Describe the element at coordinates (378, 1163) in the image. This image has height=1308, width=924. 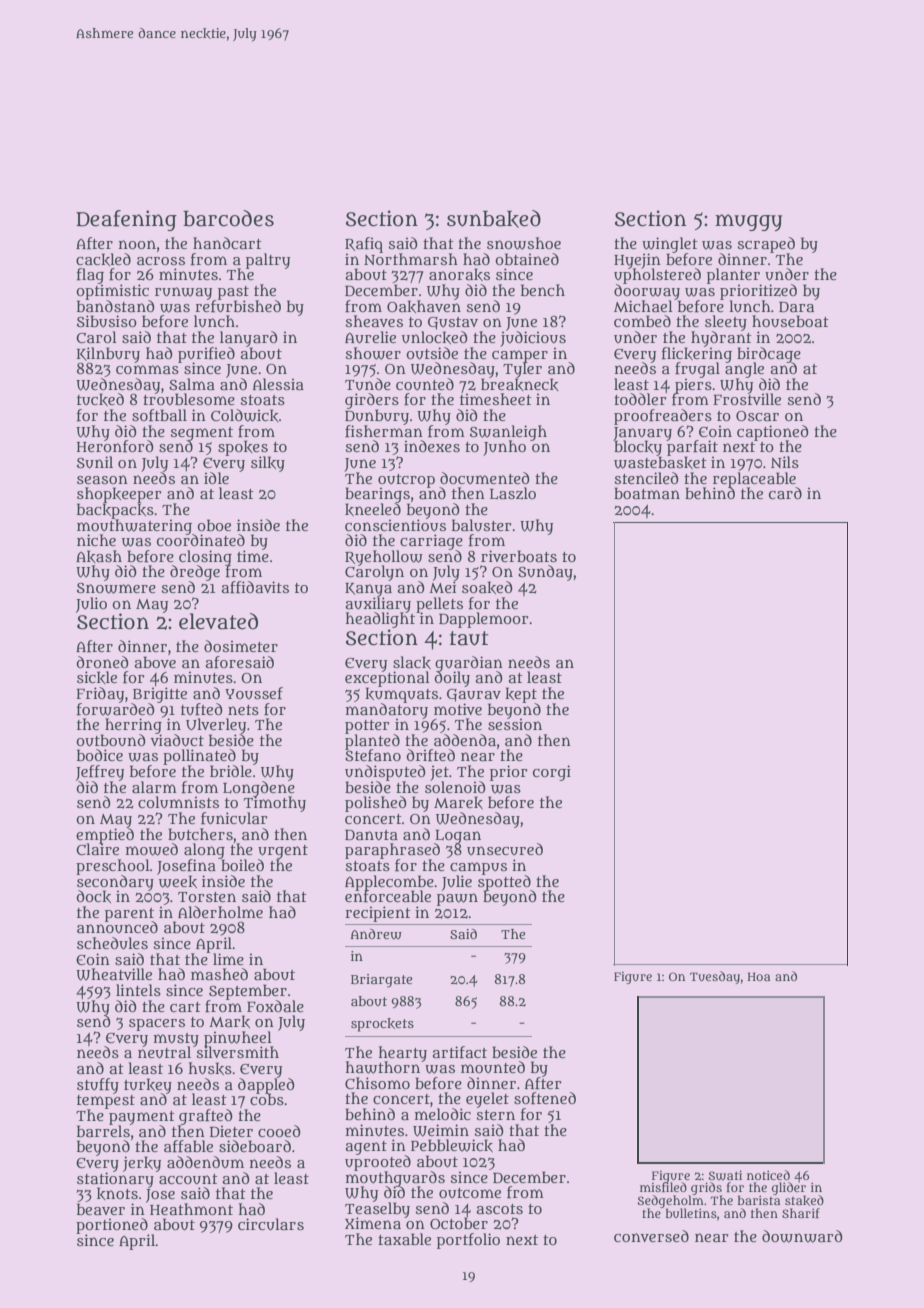
I see `uprooted` at that location.
